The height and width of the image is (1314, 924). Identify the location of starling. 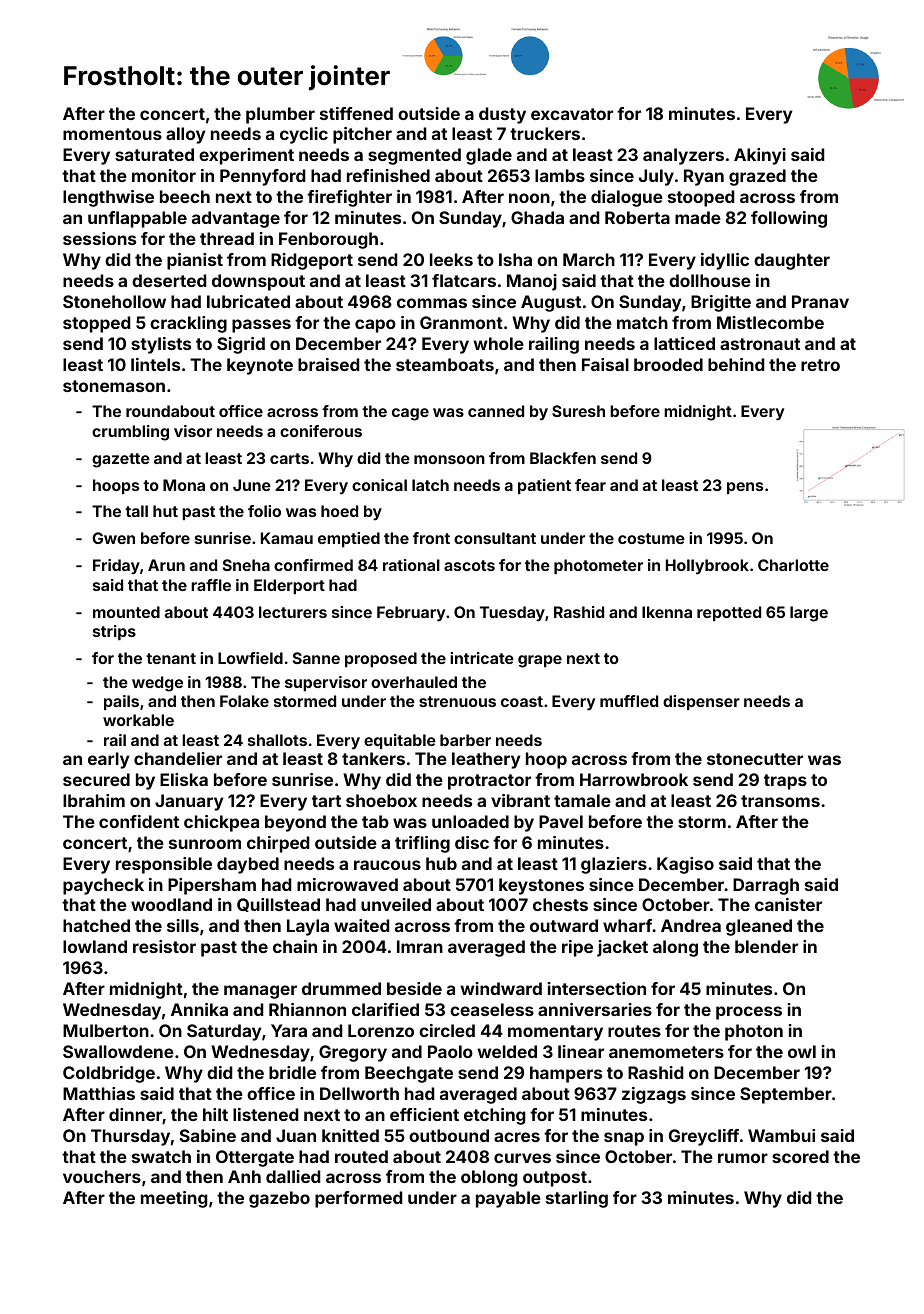
(577, 1199).
